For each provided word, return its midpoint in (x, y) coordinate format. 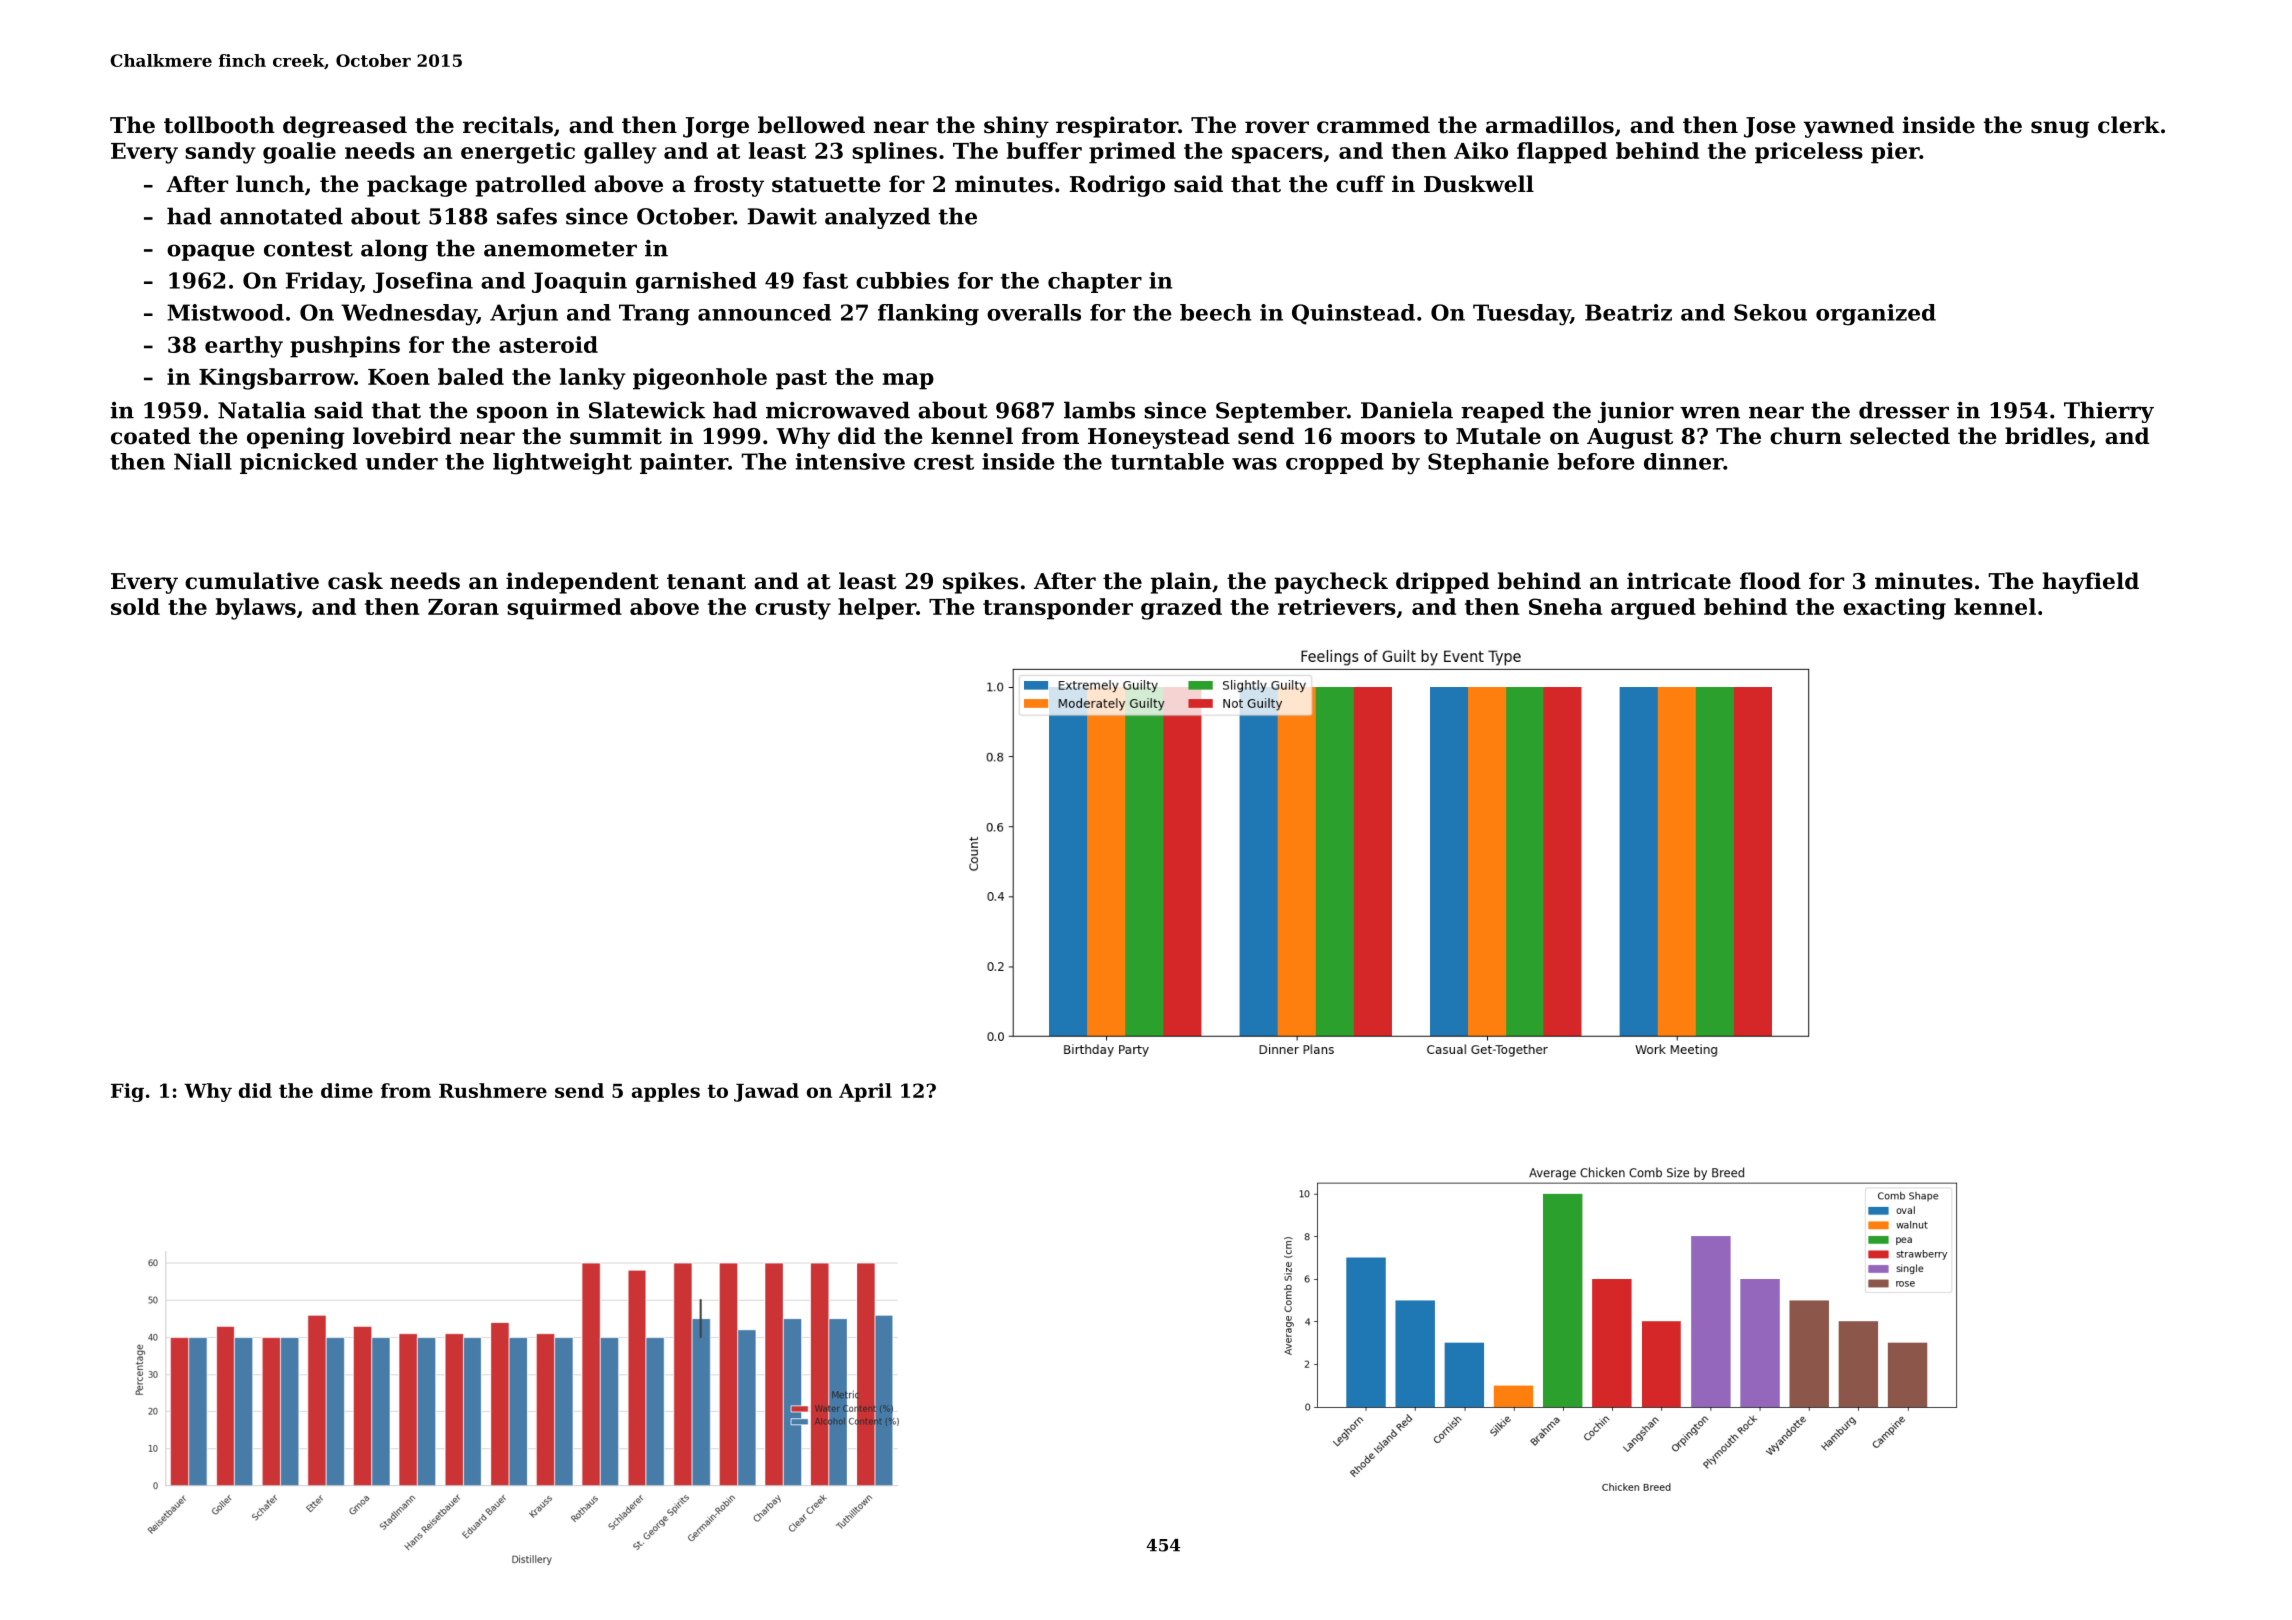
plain (1181, 583)
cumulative (252, 581)
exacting (1894, 609)
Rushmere (493, 1090)
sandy (220, 153)
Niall (203, 461)
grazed (1181, 609)
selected (1900, 436)
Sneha (1566, 606)
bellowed (811, 125)
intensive (850, 461)
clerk (2129, 125)
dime (347, 1090)
